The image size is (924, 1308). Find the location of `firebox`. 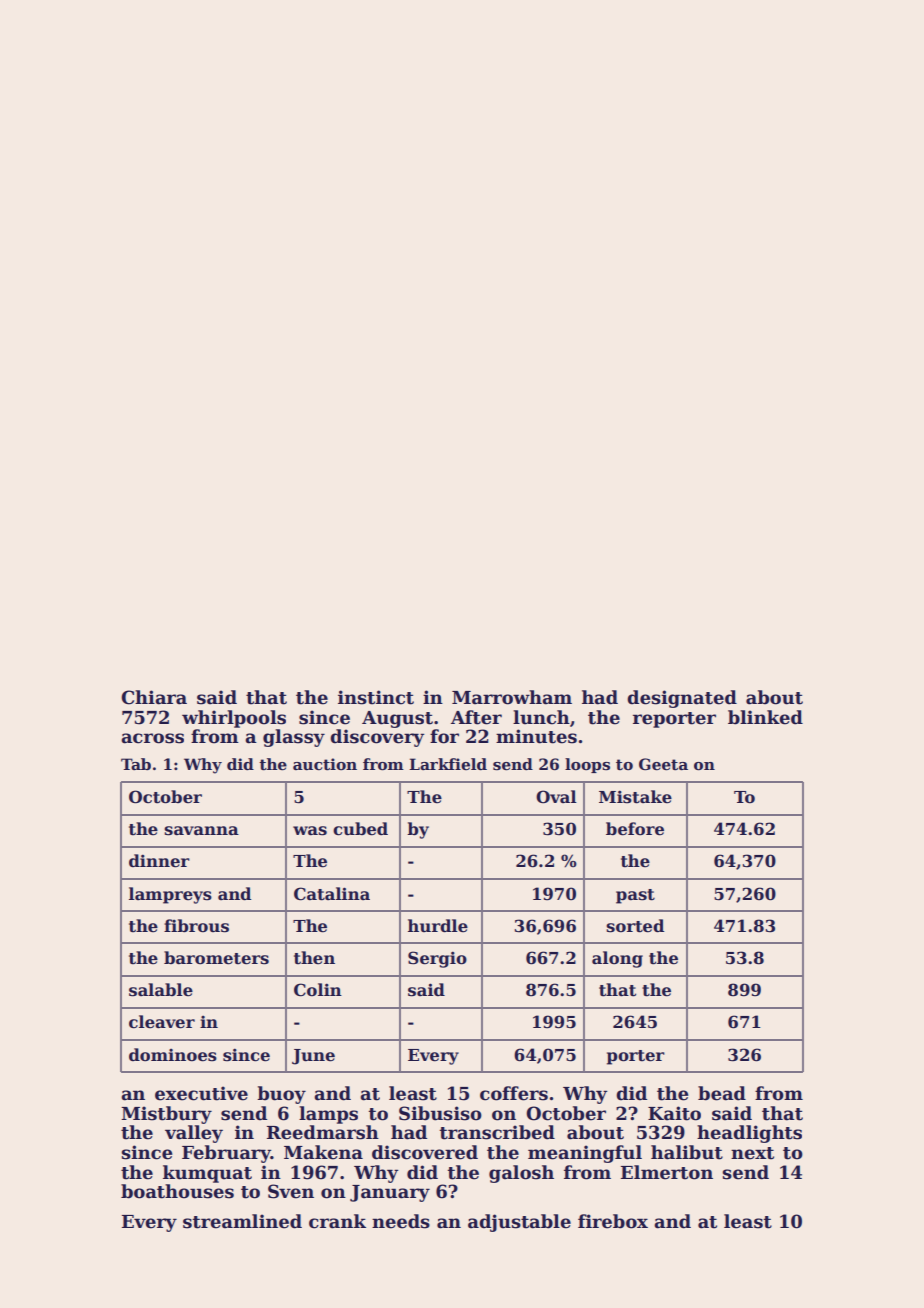

firebox is located at coordinates (613, 1221).
